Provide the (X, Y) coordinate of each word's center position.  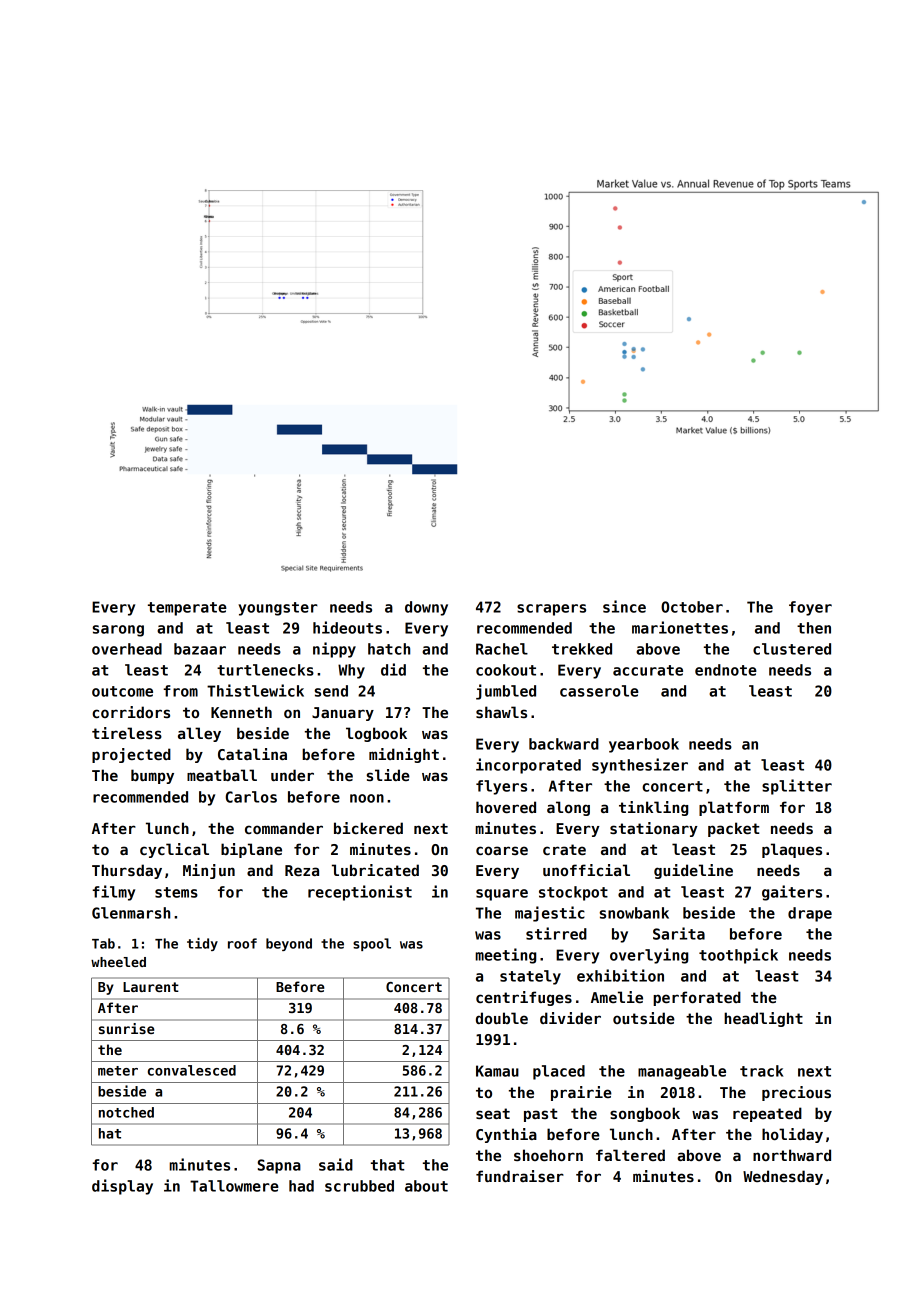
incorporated (528, 766)
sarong (118, 631)
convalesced (192, 1070)
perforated (697, 998)
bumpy (152, 776)
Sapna (279, 1166)
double (502, 1018)
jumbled (506, 692)
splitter (797, 787)
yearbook (644, 745)
